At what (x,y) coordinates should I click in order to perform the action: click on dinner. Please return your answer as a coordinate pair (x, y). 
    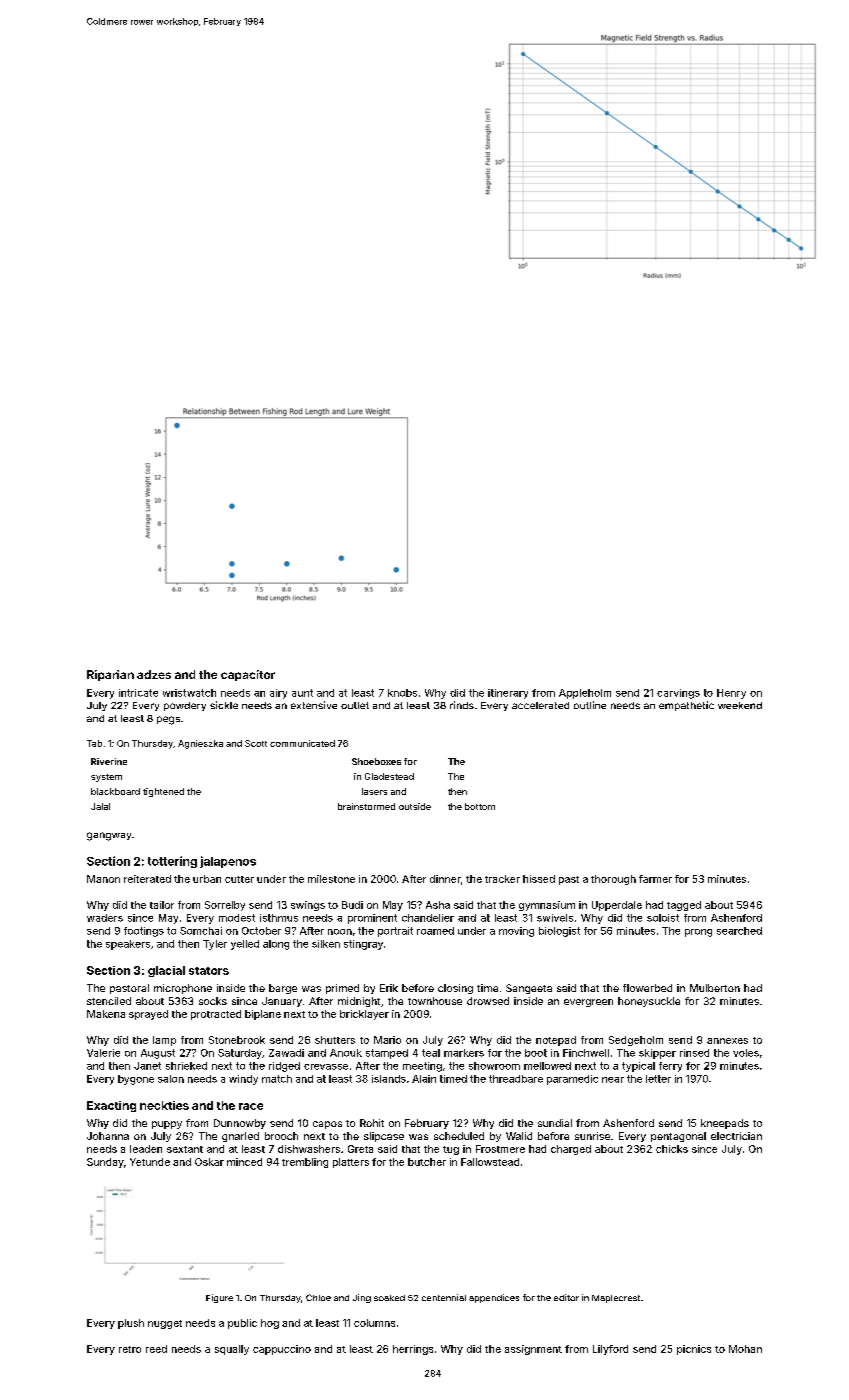
    Looking at the image, I should click on (445, 879).
